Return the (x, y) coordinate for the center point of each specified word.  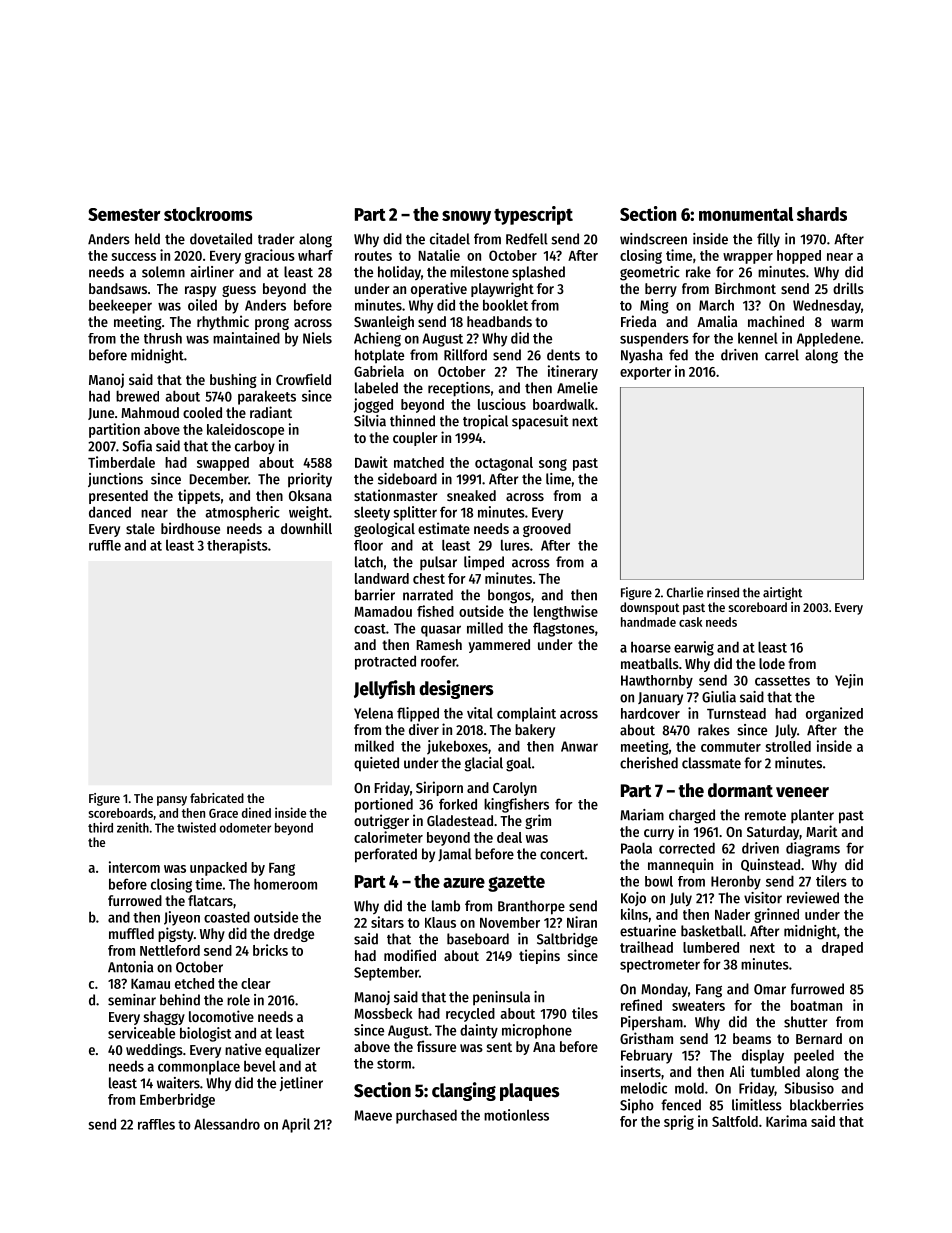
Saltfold (735, 1121)
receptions (459, 389)
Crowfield (303, 379)
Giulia (719, 697)
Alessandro (227, 1124)
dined (256, 812)
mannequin (680, 865)
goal (518, 764)
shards (822, 214)
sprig (679, 1122)
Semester (124, 214)
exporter (645, 373)
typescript (533, 215)
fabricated (217, 798)
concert (562, 855)
